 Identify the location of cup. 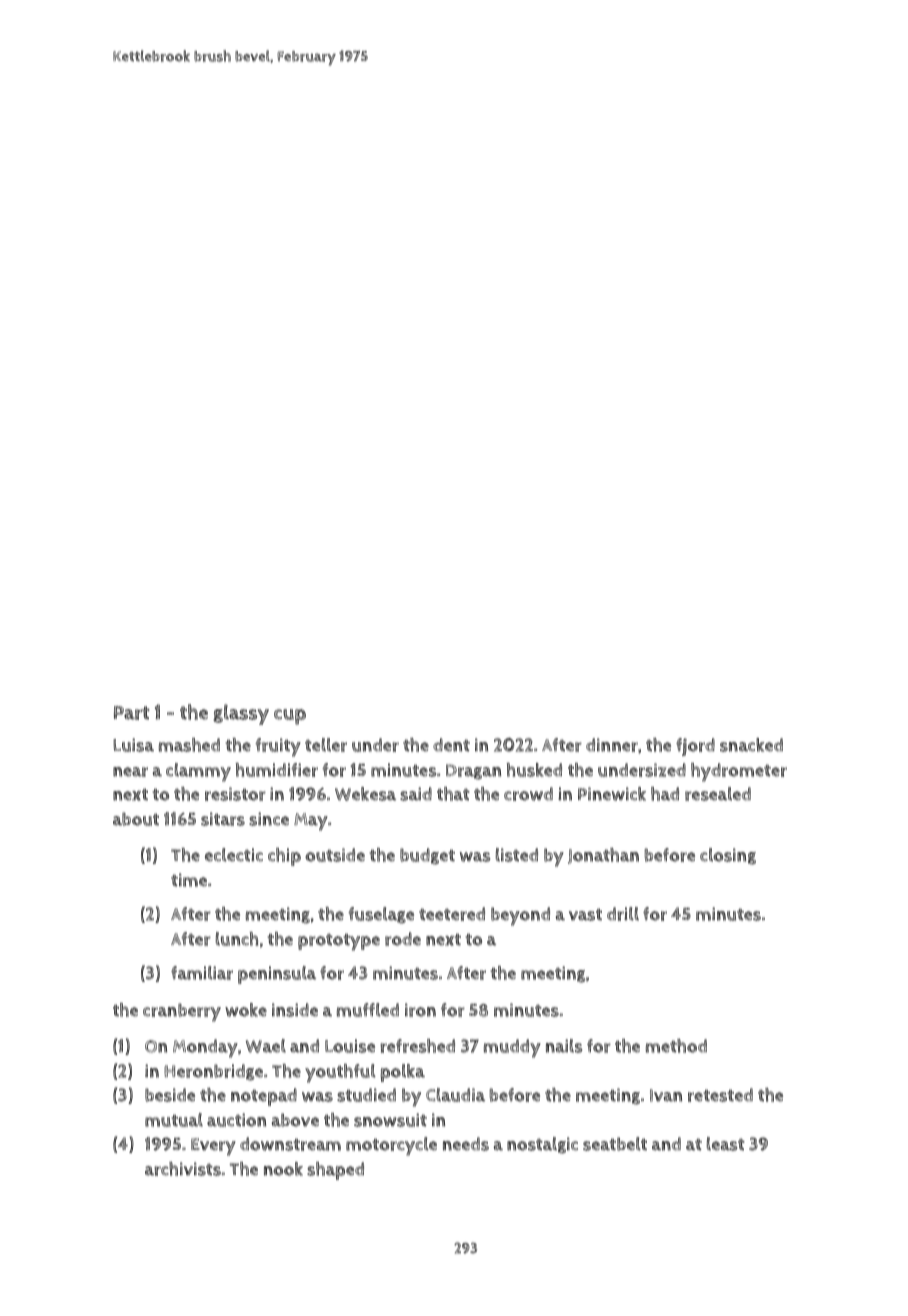
(290, 717).
